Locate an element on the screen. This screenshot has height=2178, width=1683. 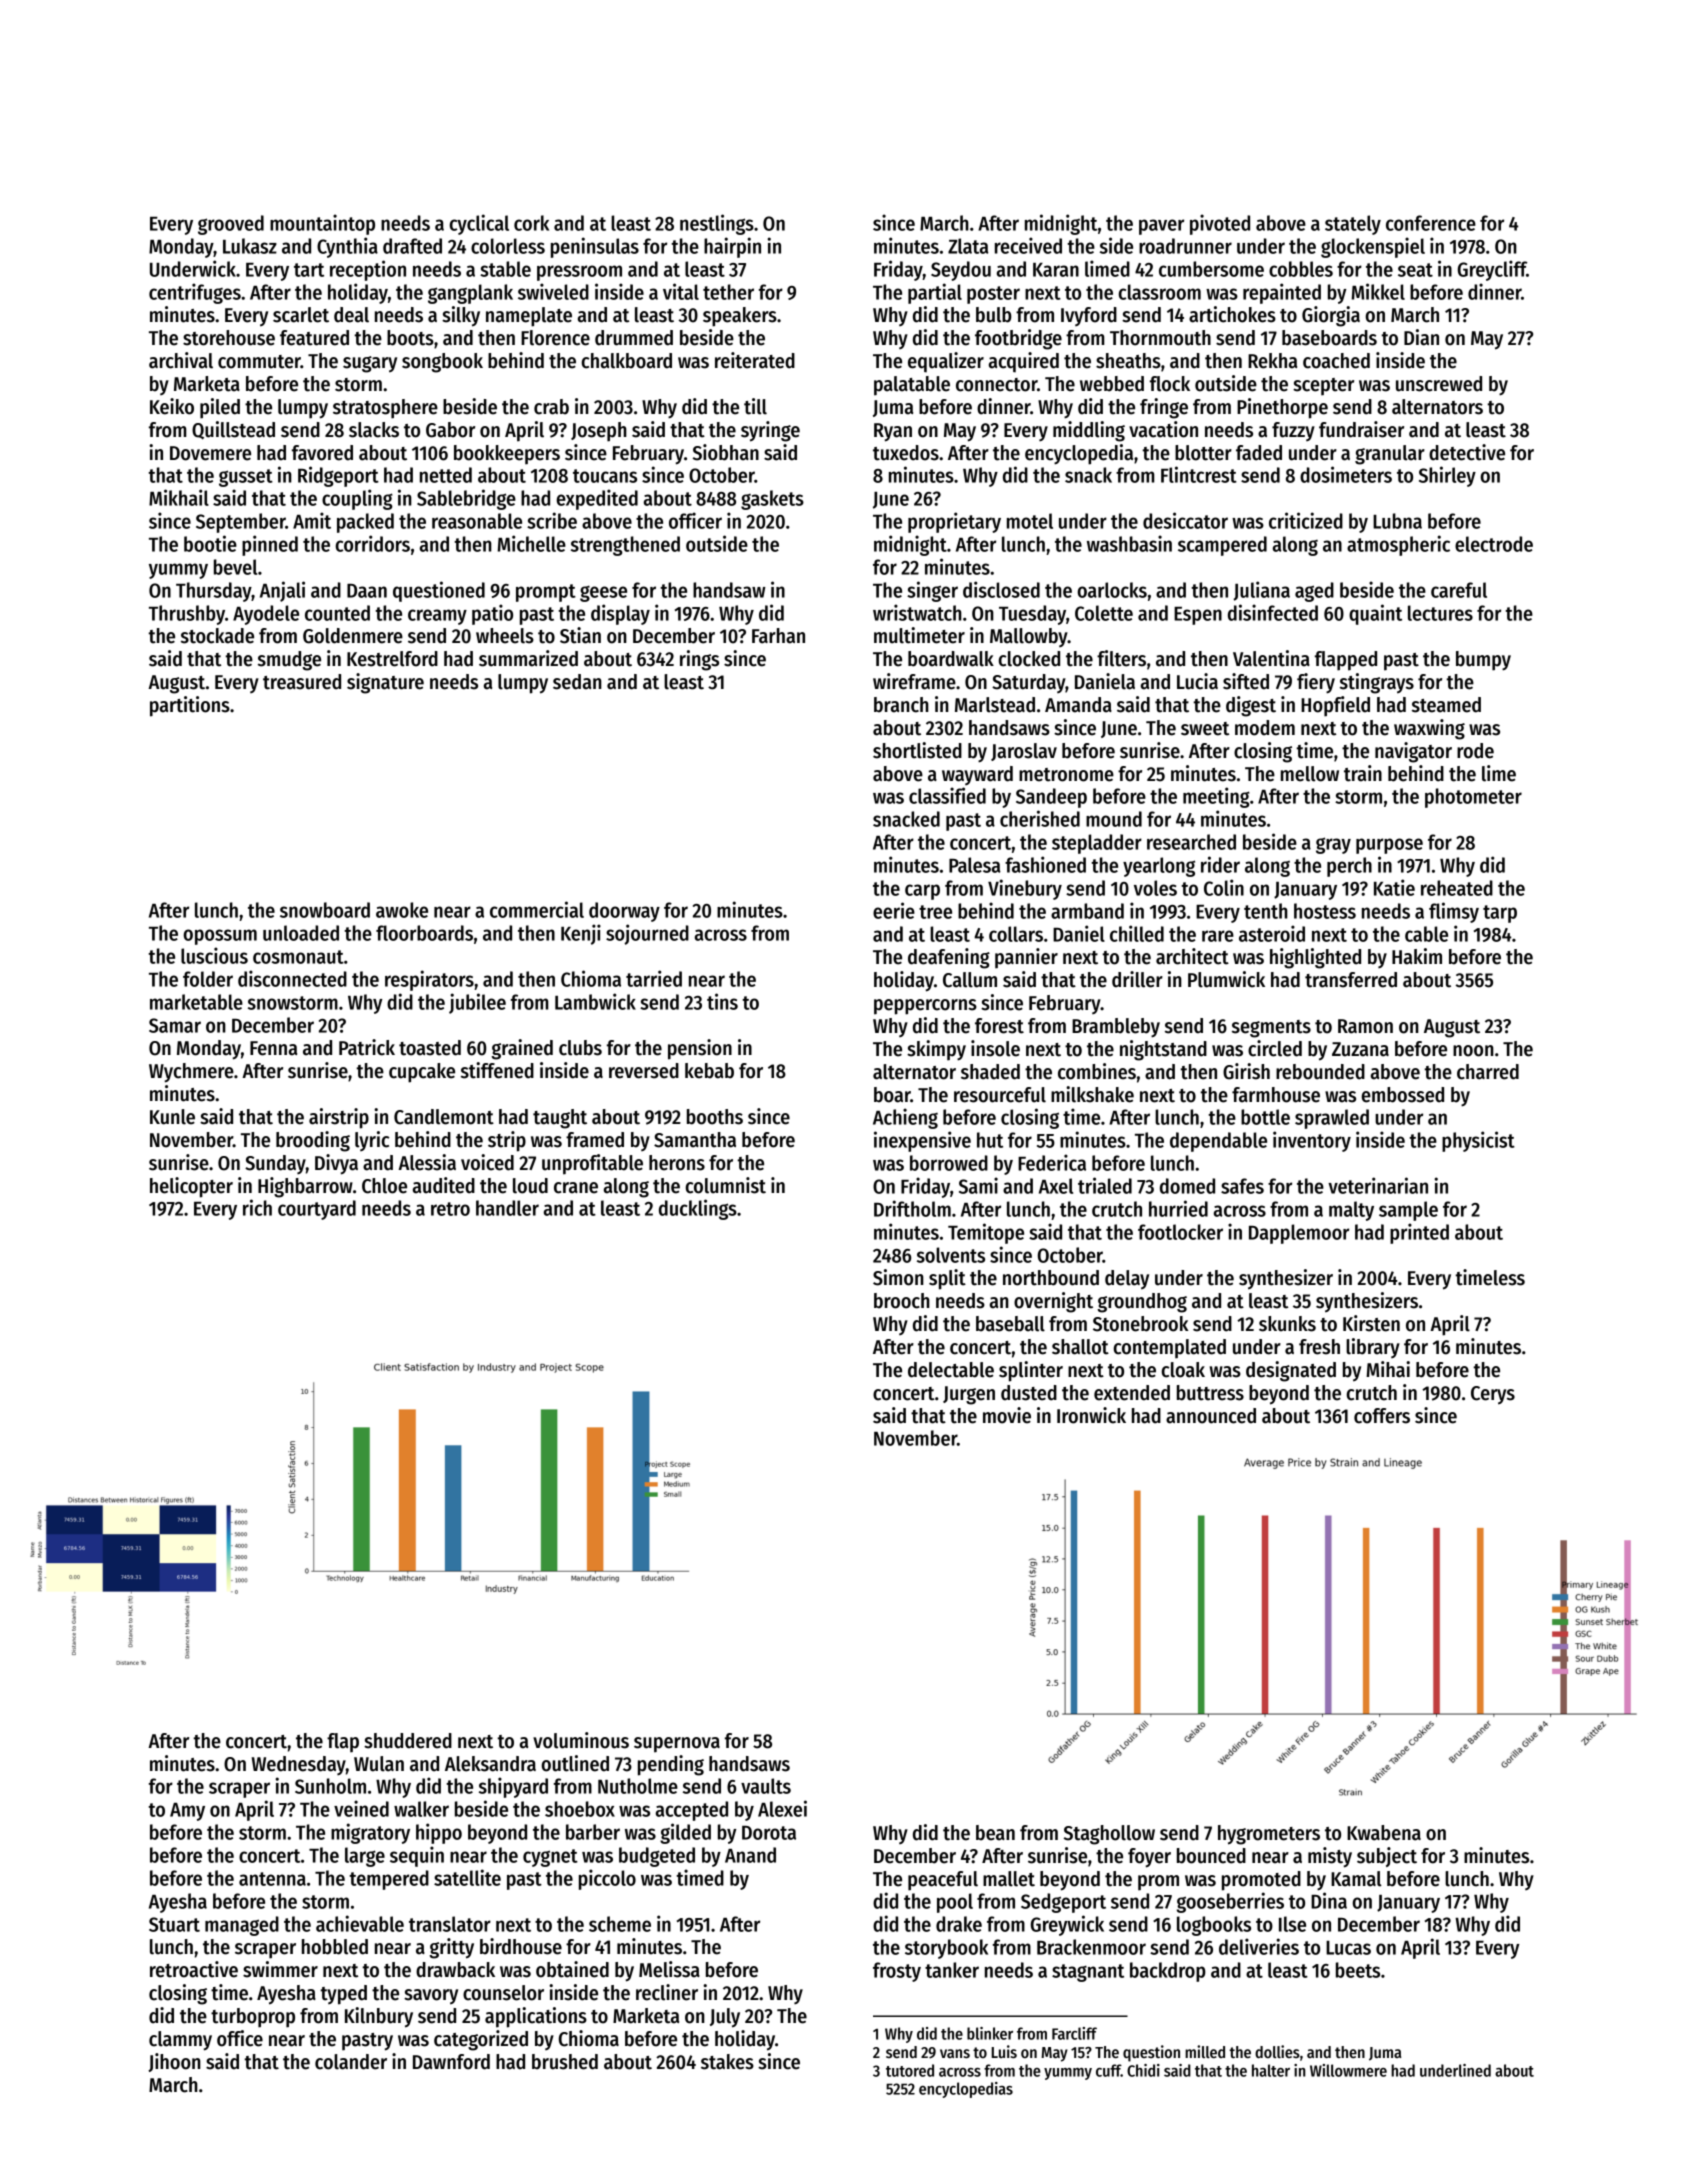
Jihoon is located at coordinates (174, 2062).
